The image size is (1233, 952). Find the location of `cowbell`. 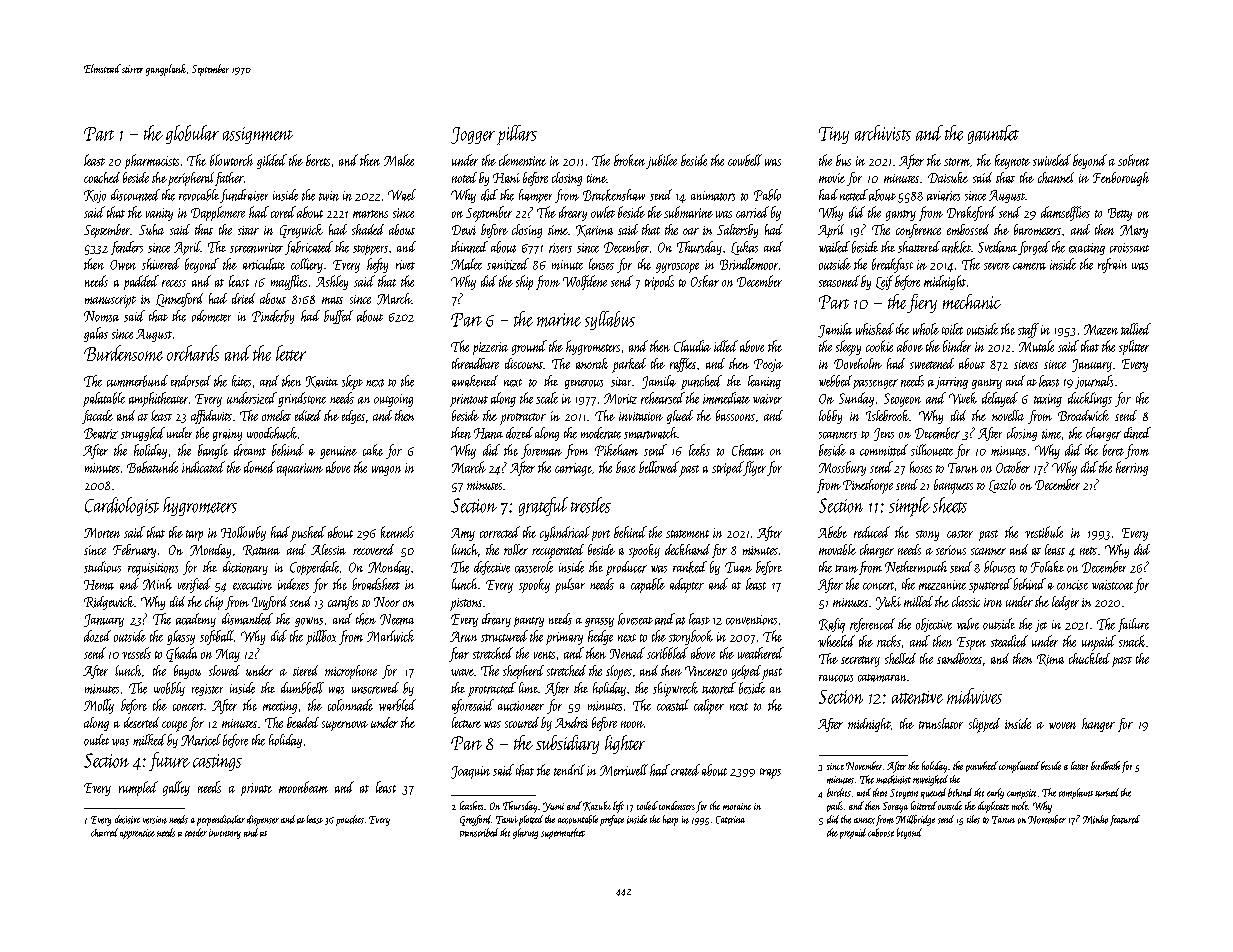

cowbell is located at coordinates (745, 160).
